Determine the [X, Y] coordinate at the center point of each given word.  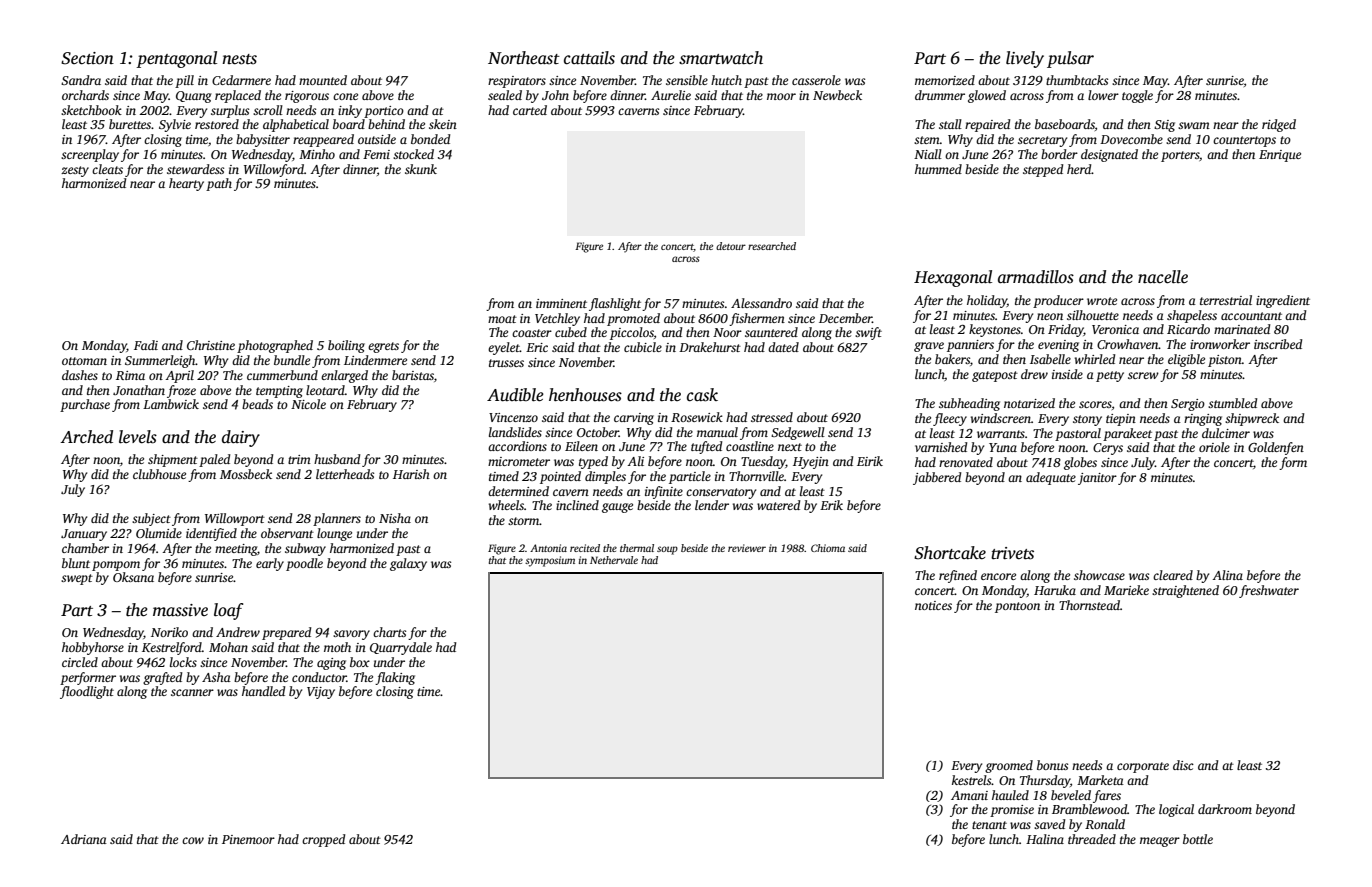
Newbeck [837, 95]
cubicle [643, 347]
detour [731, 246]
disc [1183, 765]
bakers [952, 359]
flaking [395, 678]
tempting [279, 392]
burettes [130, 124]
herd [1079, 169]
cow [193, 840]
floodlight [87, 692]
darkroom [1225, 809]
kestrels [972, 780]
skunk [421, 169]
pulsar [1070, 59]
